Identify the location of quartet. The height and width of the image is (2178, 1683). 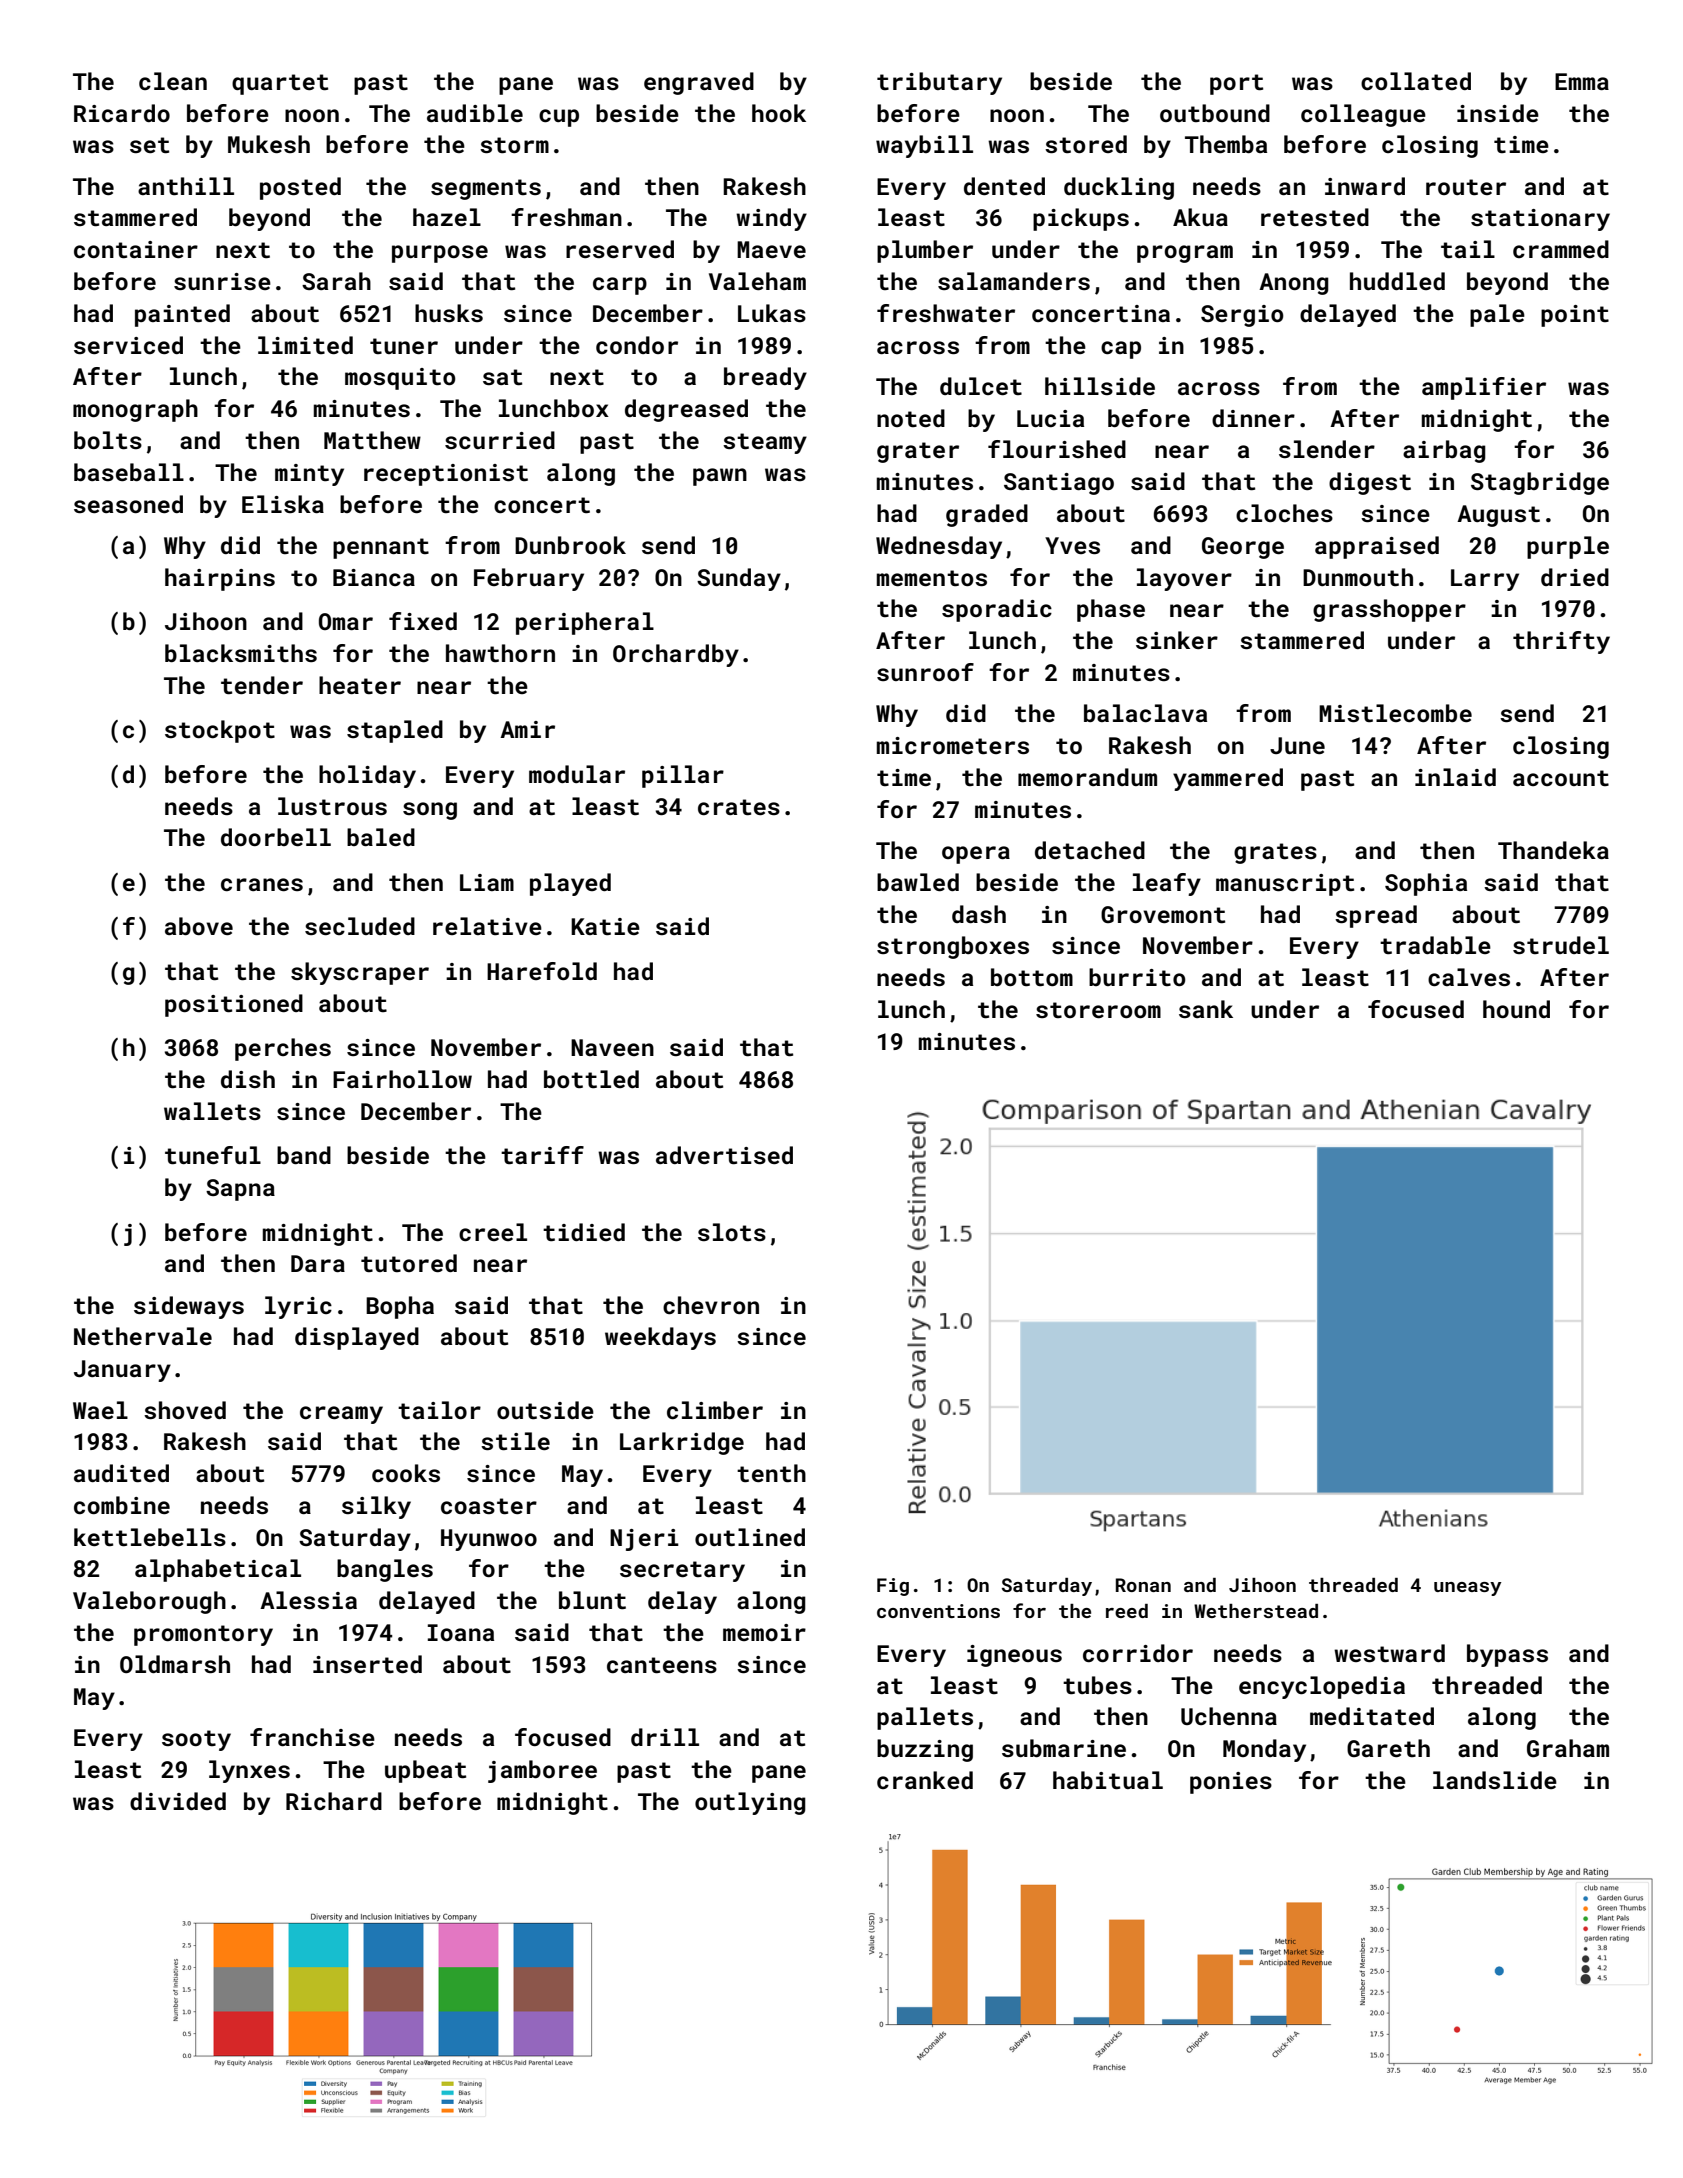
(280, 84).
